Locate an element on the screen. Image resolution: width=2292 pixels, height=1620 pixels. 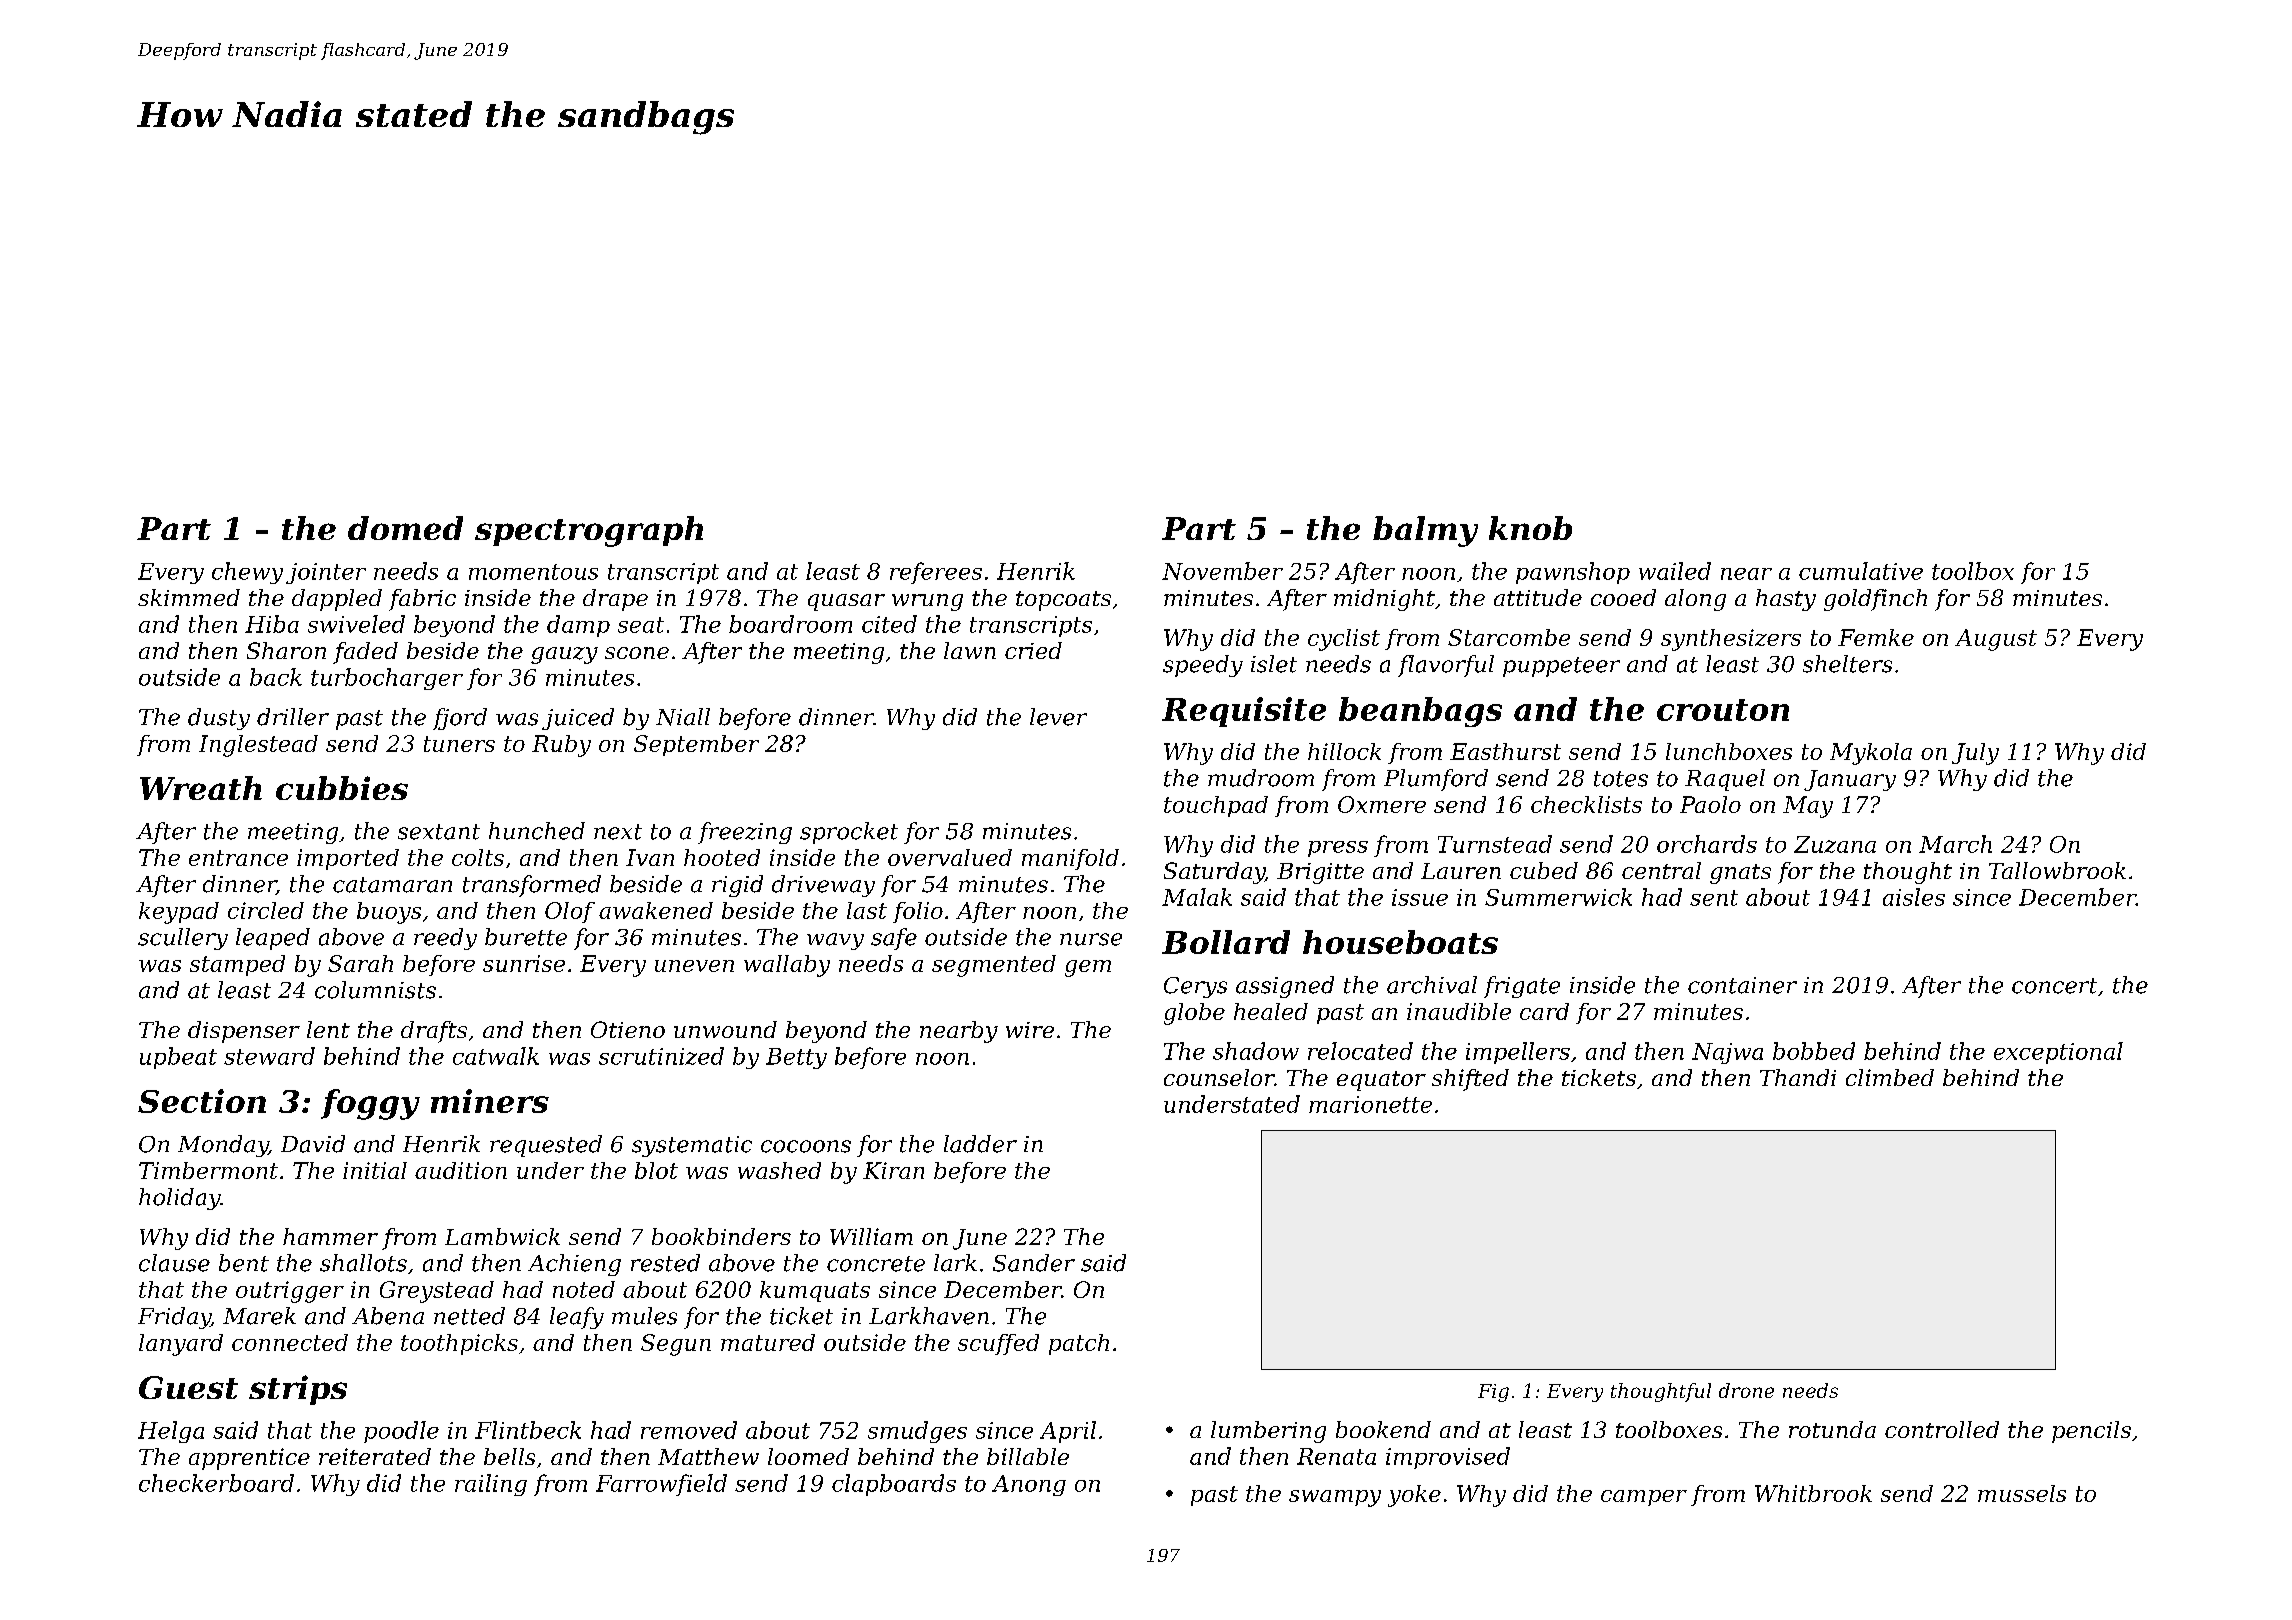
climbed is located at coordinates (1890, 1077).
